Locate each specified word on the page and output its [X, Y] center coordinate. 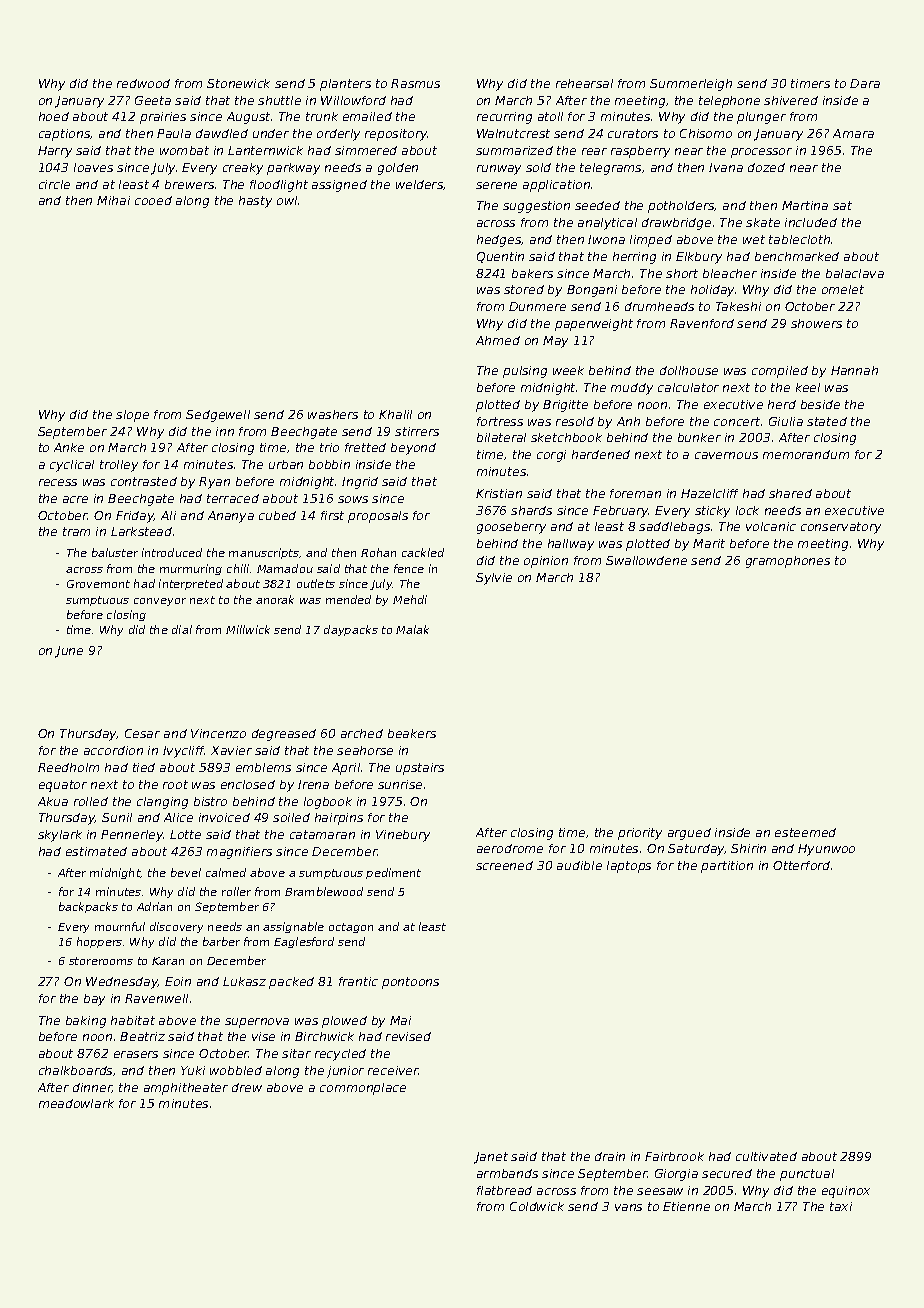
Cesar [142, 733]
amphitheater [186, 1089]
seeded [597, 205]
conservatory [841, 528]
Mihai [113, 200]
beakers [412, 733]
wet [754, 239]
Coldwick [537, 1206]
